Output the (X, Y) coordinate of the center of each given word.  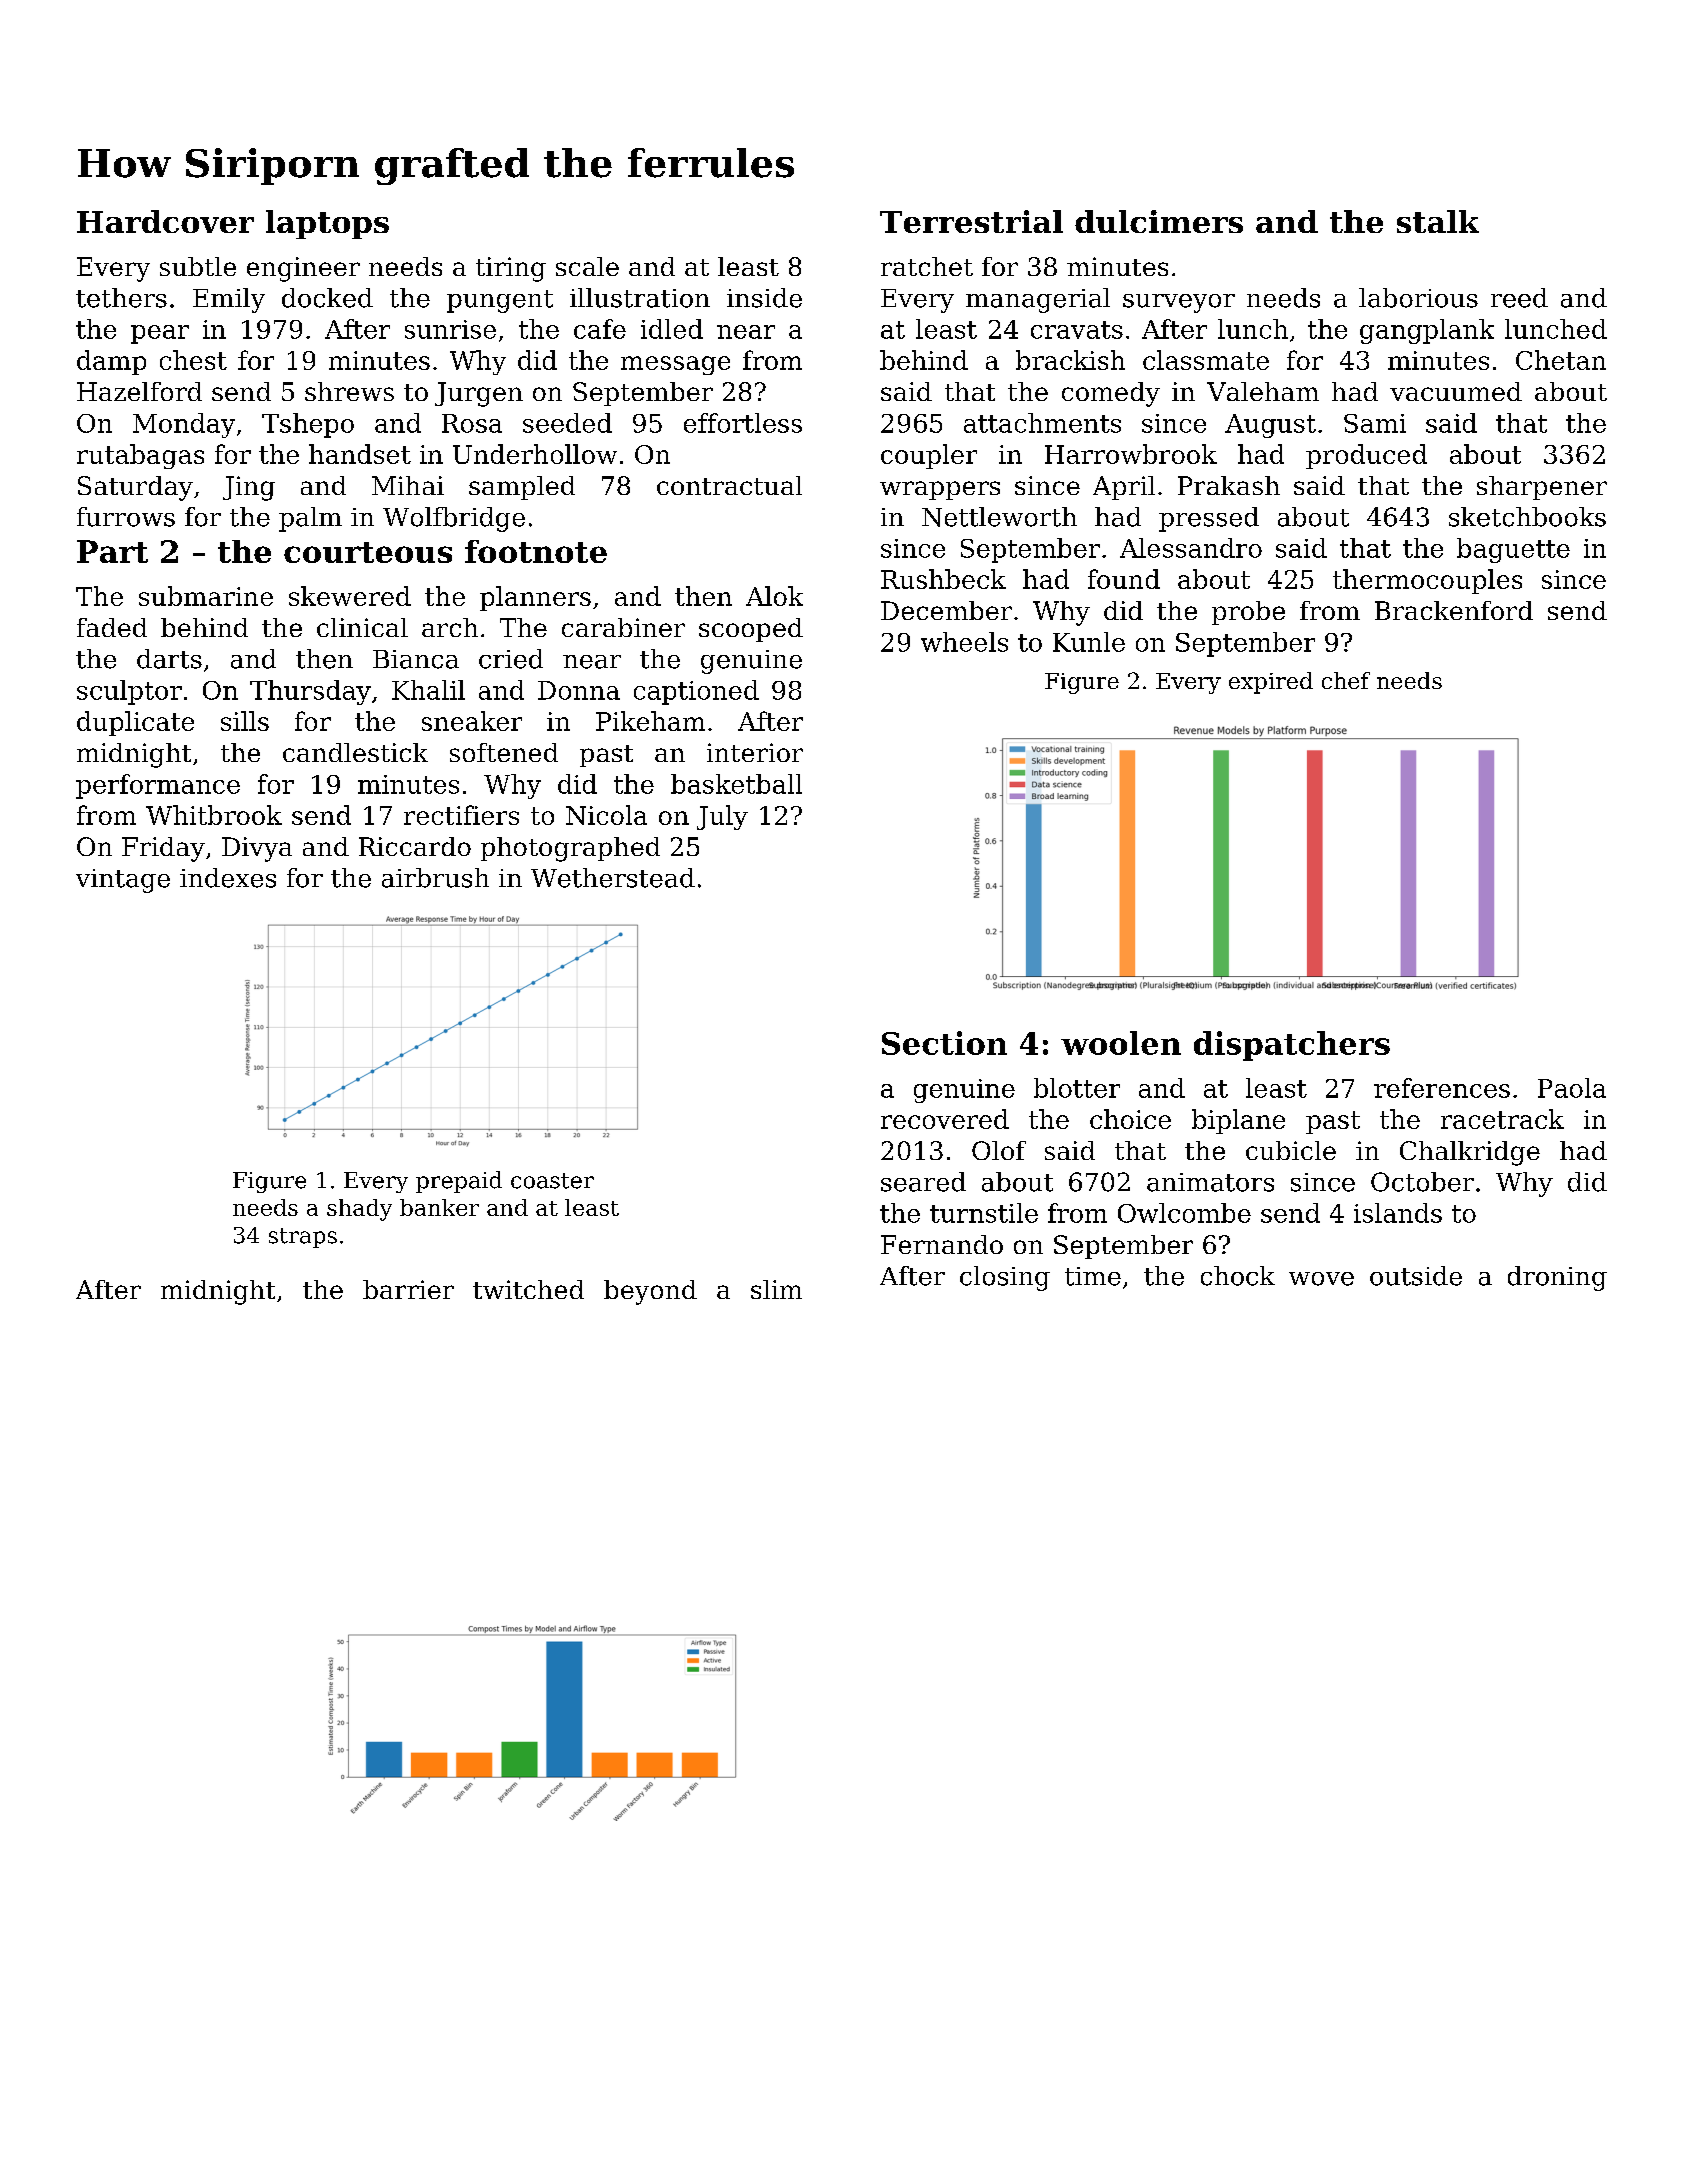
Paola (1572, 1088)
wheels (964, 642)
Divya (257, 849)
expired (1271, 683)
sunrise (450, 329)
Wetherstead (613, 878)
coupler (929, 456)
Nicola (606, 815)
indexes (228, 878)
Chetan (1561, 360)
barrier (408, 1289)
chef (1346, 680)
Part (112, 551)
